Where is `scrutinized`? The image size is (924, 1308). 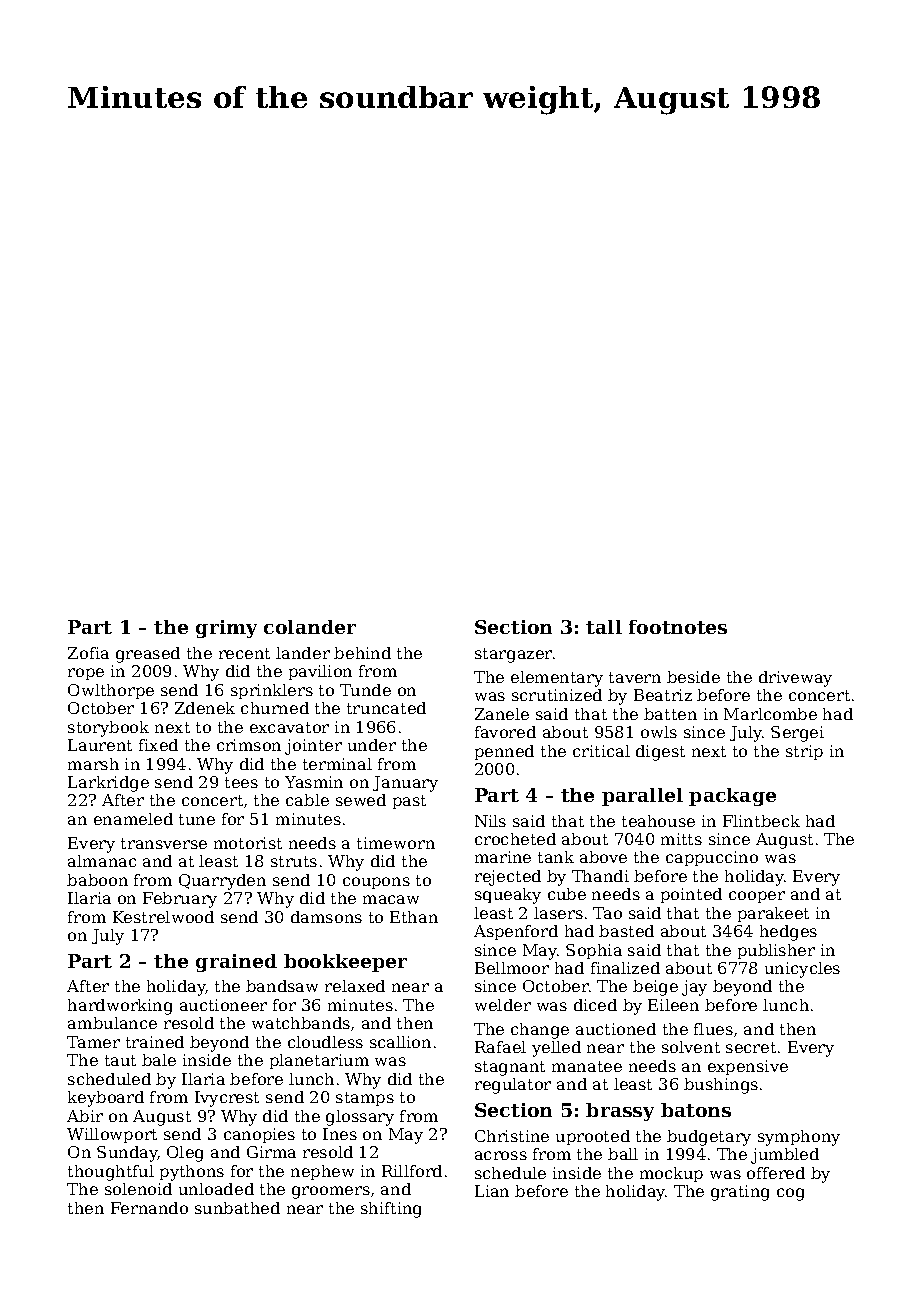
scrutinized is located at coordinates (557, 695).
